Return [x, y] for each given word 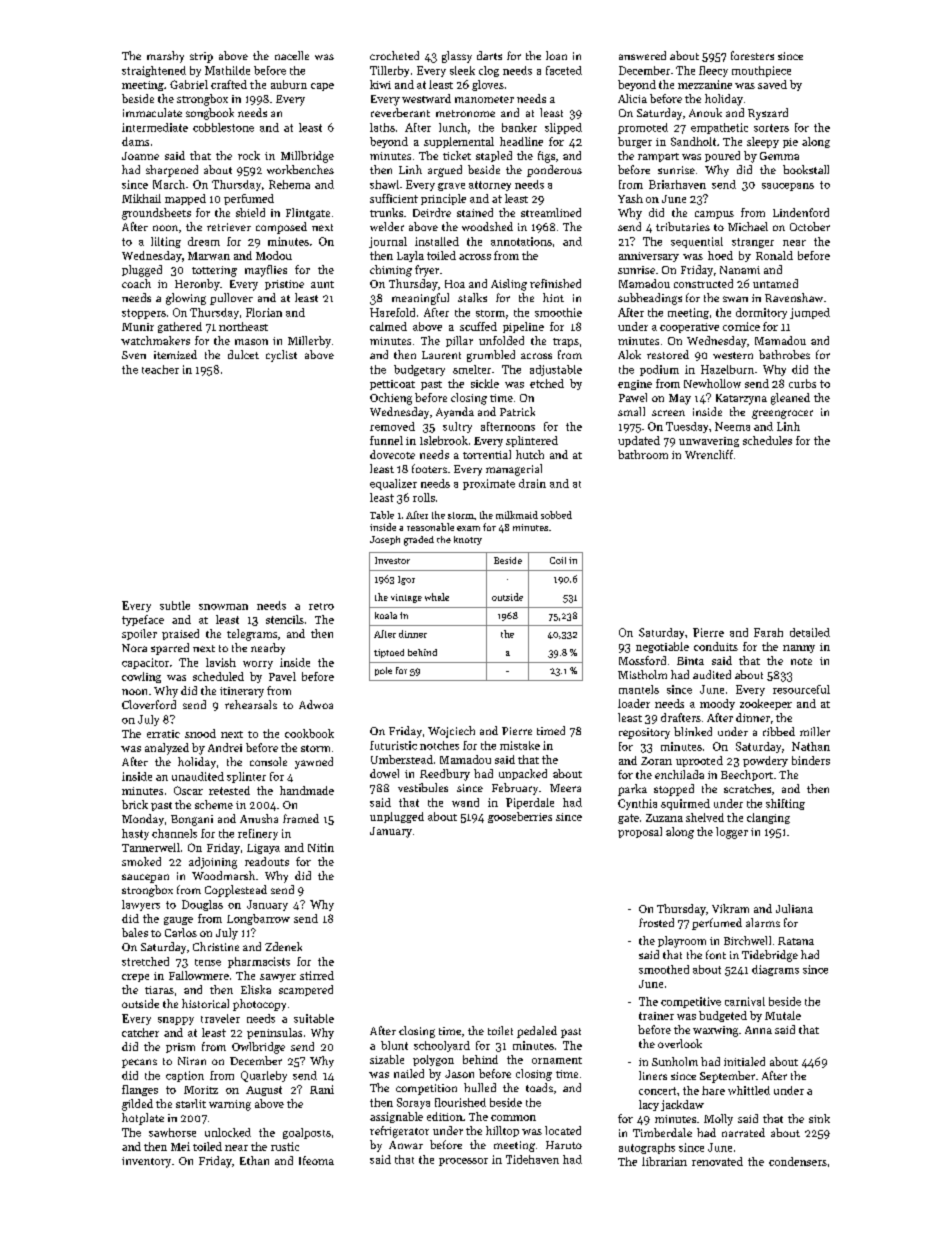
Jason [459, 1074]
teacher [160, 369]
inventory [146, 1162]
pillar [459, 341]
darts [489, 55]
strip [201, 57]
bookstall [806, 169]
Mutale [783, 1015]
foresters [752, 55]
